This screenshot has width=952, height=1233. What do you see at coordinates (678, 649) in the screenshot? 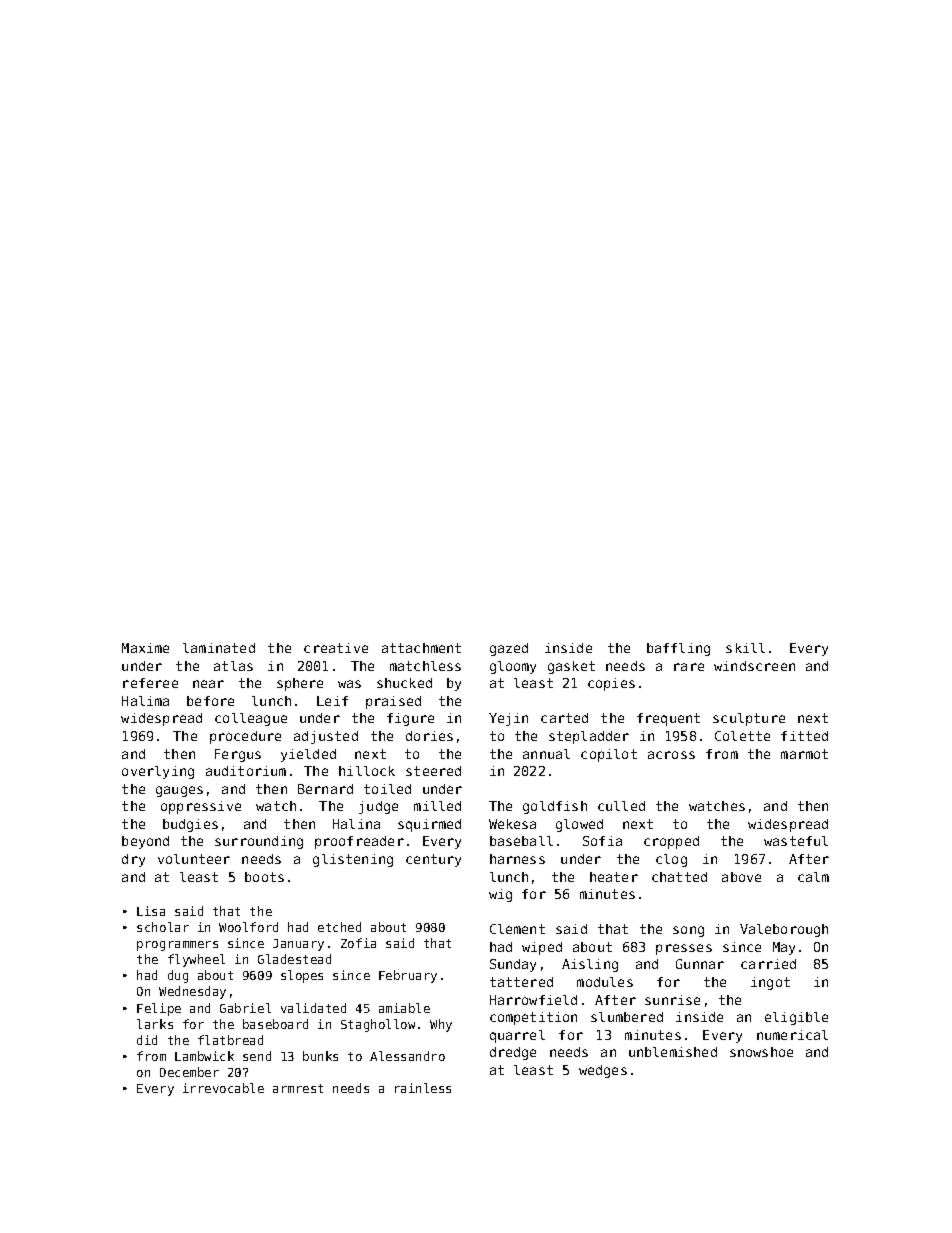
I see `baffling` at bounding box center [678, 649].
